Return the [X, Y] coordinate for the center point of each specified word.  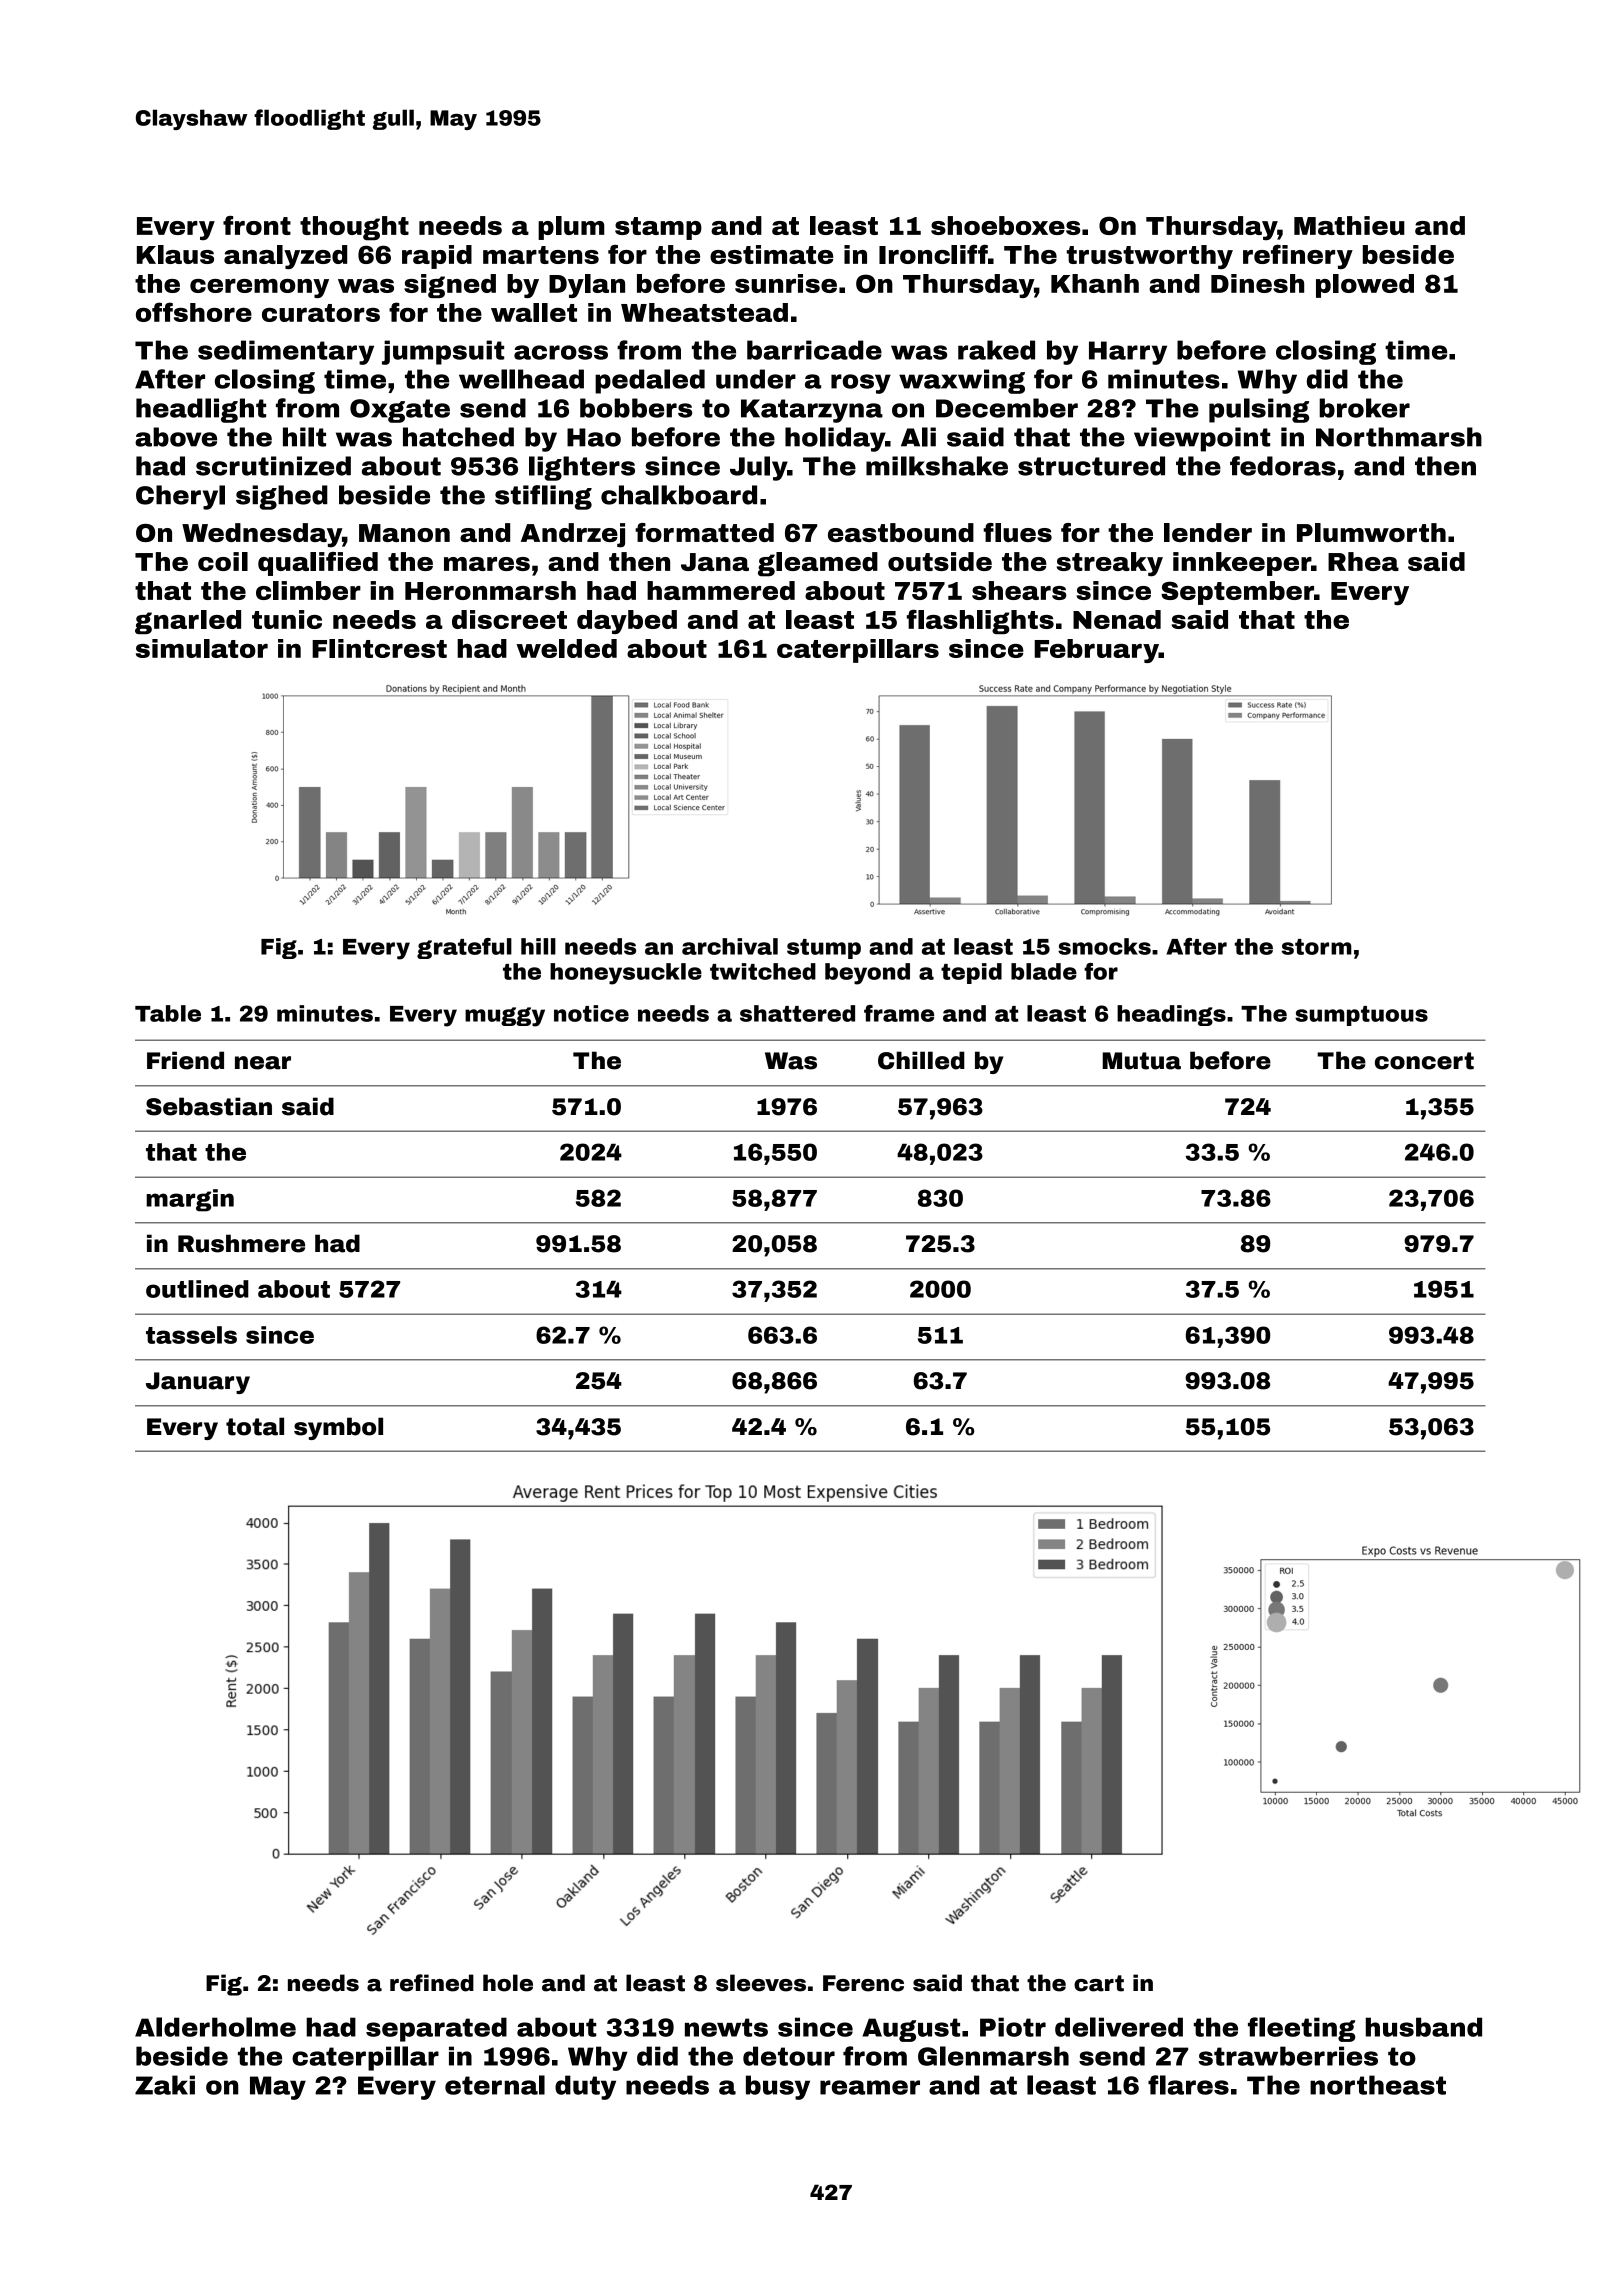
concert [1424, 1061]
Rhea [1363, 561]
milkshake [937, 466]
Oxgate [400, 411]
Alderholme [215, 2027]
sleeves [761, 1983]
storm [1317, 947]
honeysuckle [626, 974]
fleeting [1302, 2029]
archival [730, 946]
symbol [338, 1428]
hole [508, 1983]
